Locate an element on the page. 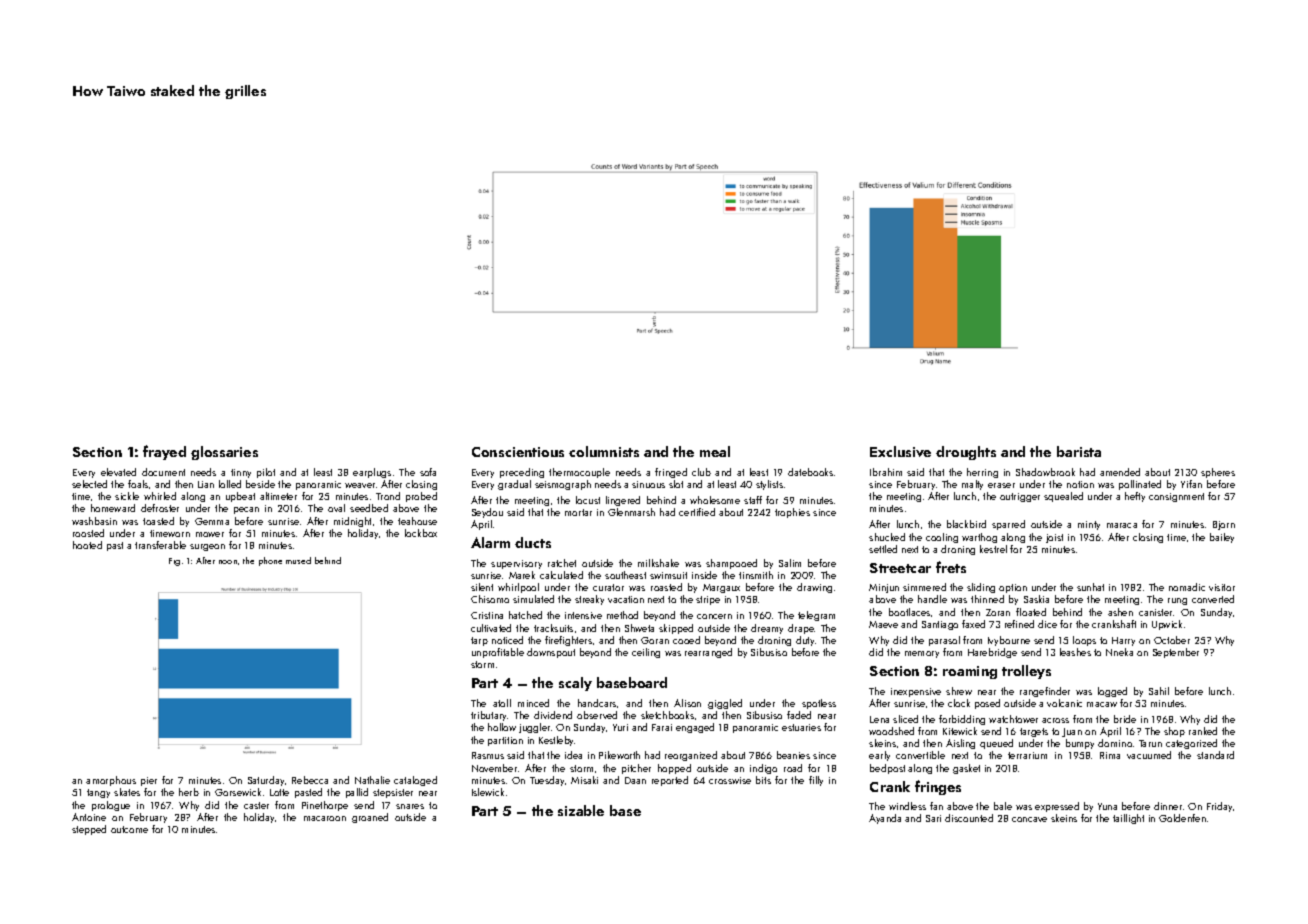 The image size is (1308, 924). Conscientious is located at coordinates (518, 452).
